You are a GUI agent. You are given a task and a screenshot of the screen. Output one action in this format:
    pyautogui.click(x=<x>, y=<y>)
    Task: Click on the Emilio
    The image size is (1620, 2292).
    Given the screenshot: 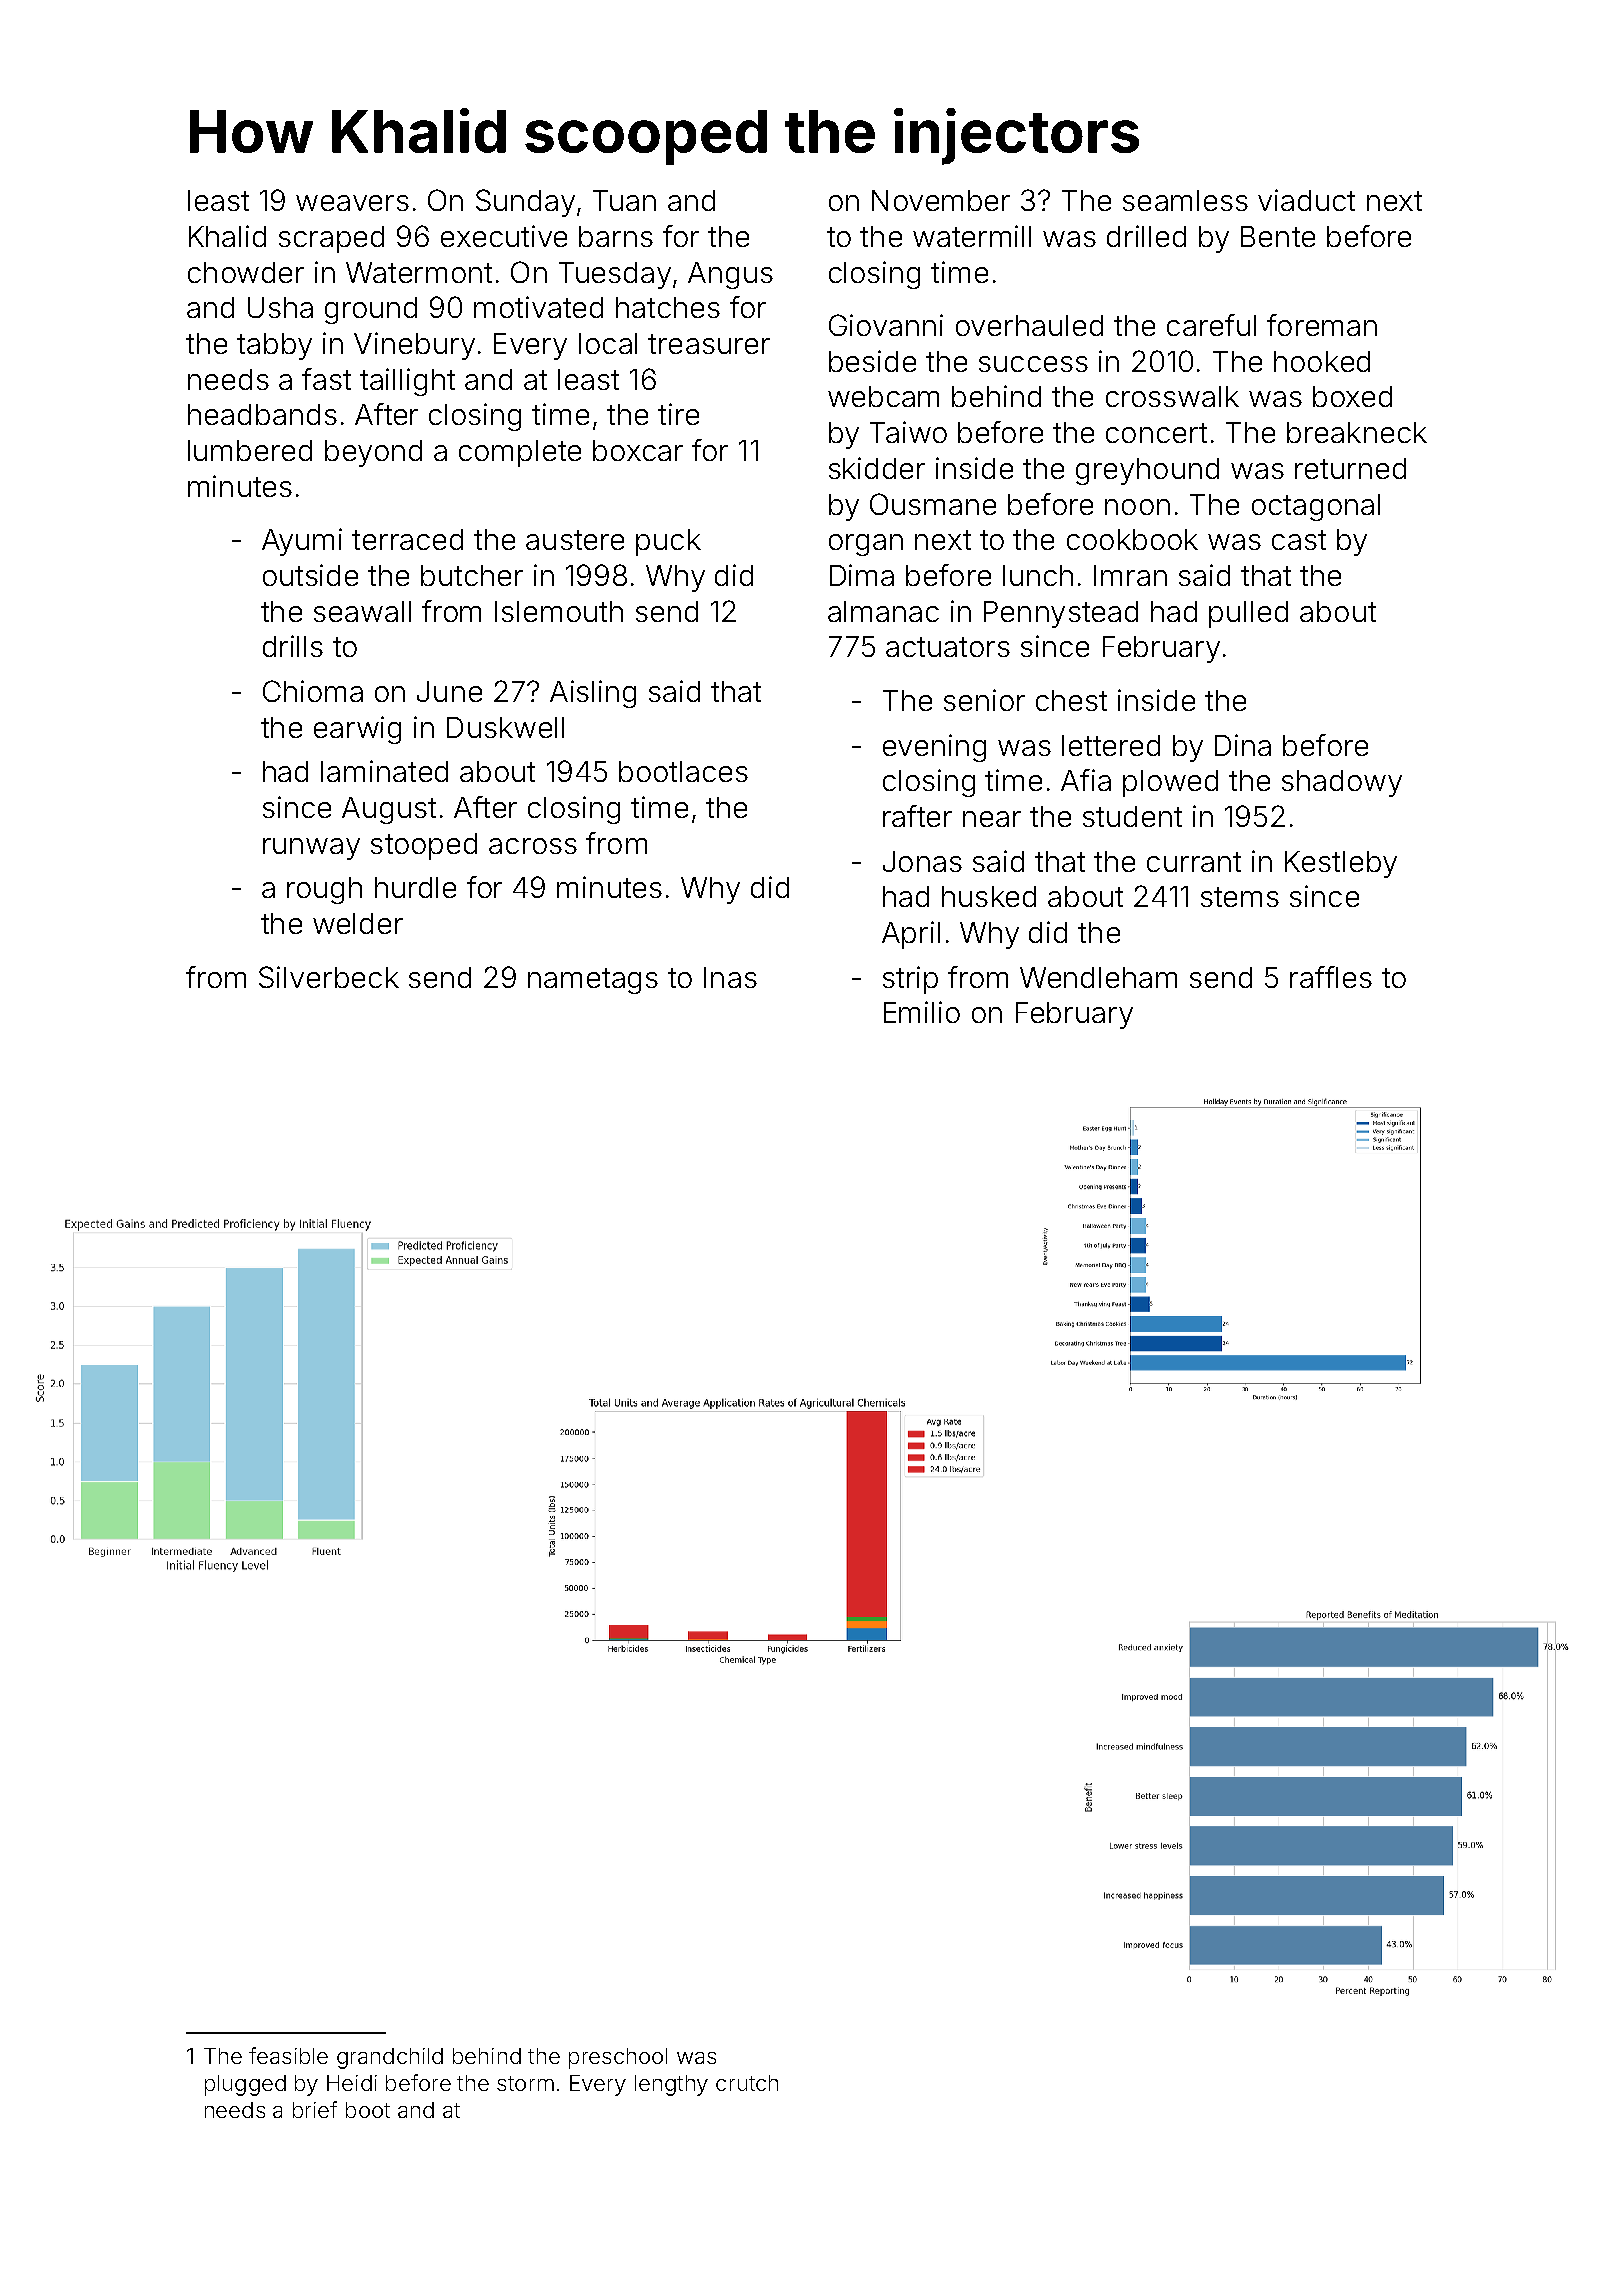 What is the action you would take?
    pyautogui.click(x=922, y=1012)
